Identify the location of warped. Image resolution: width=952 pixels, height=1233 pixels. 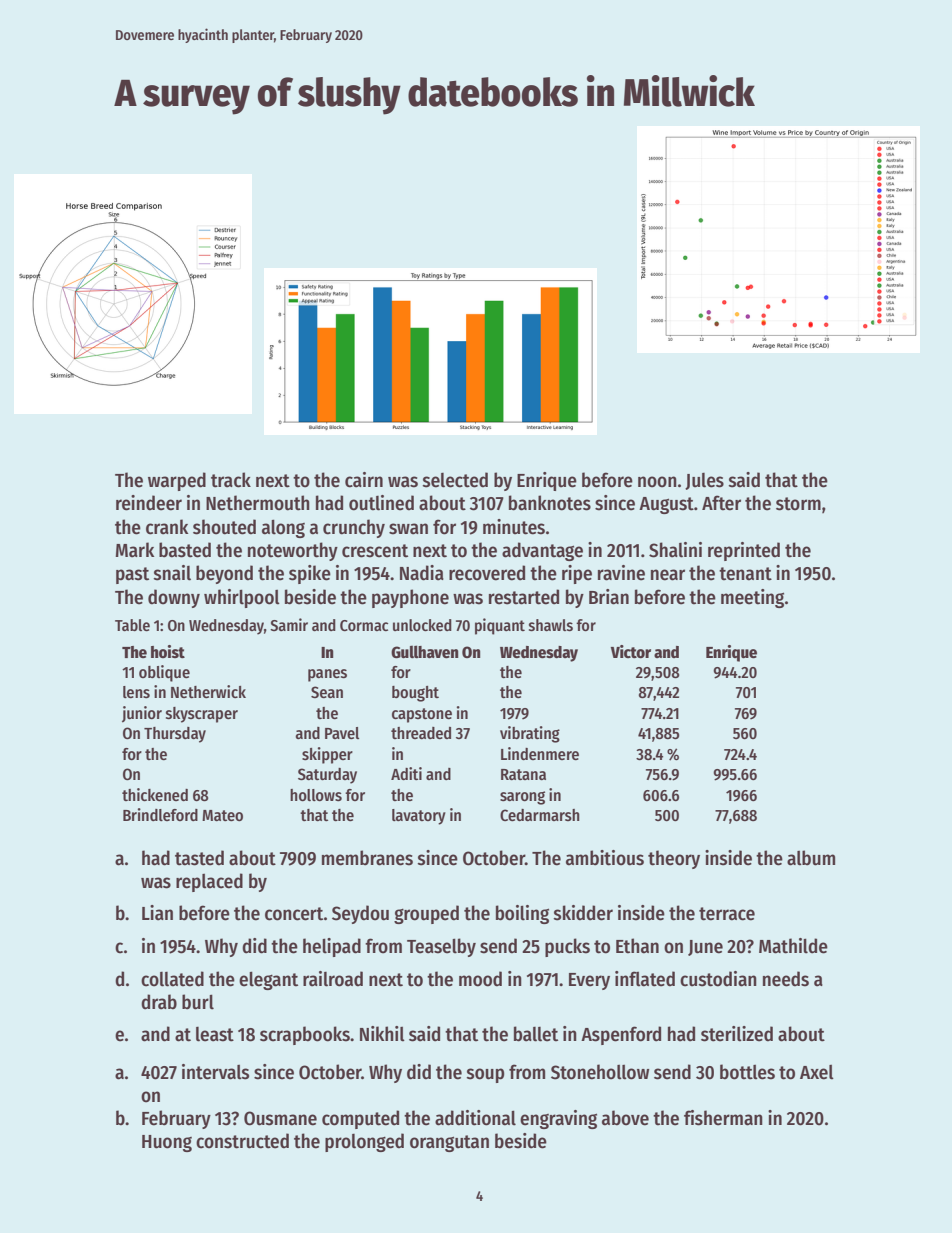
(177, 481).
